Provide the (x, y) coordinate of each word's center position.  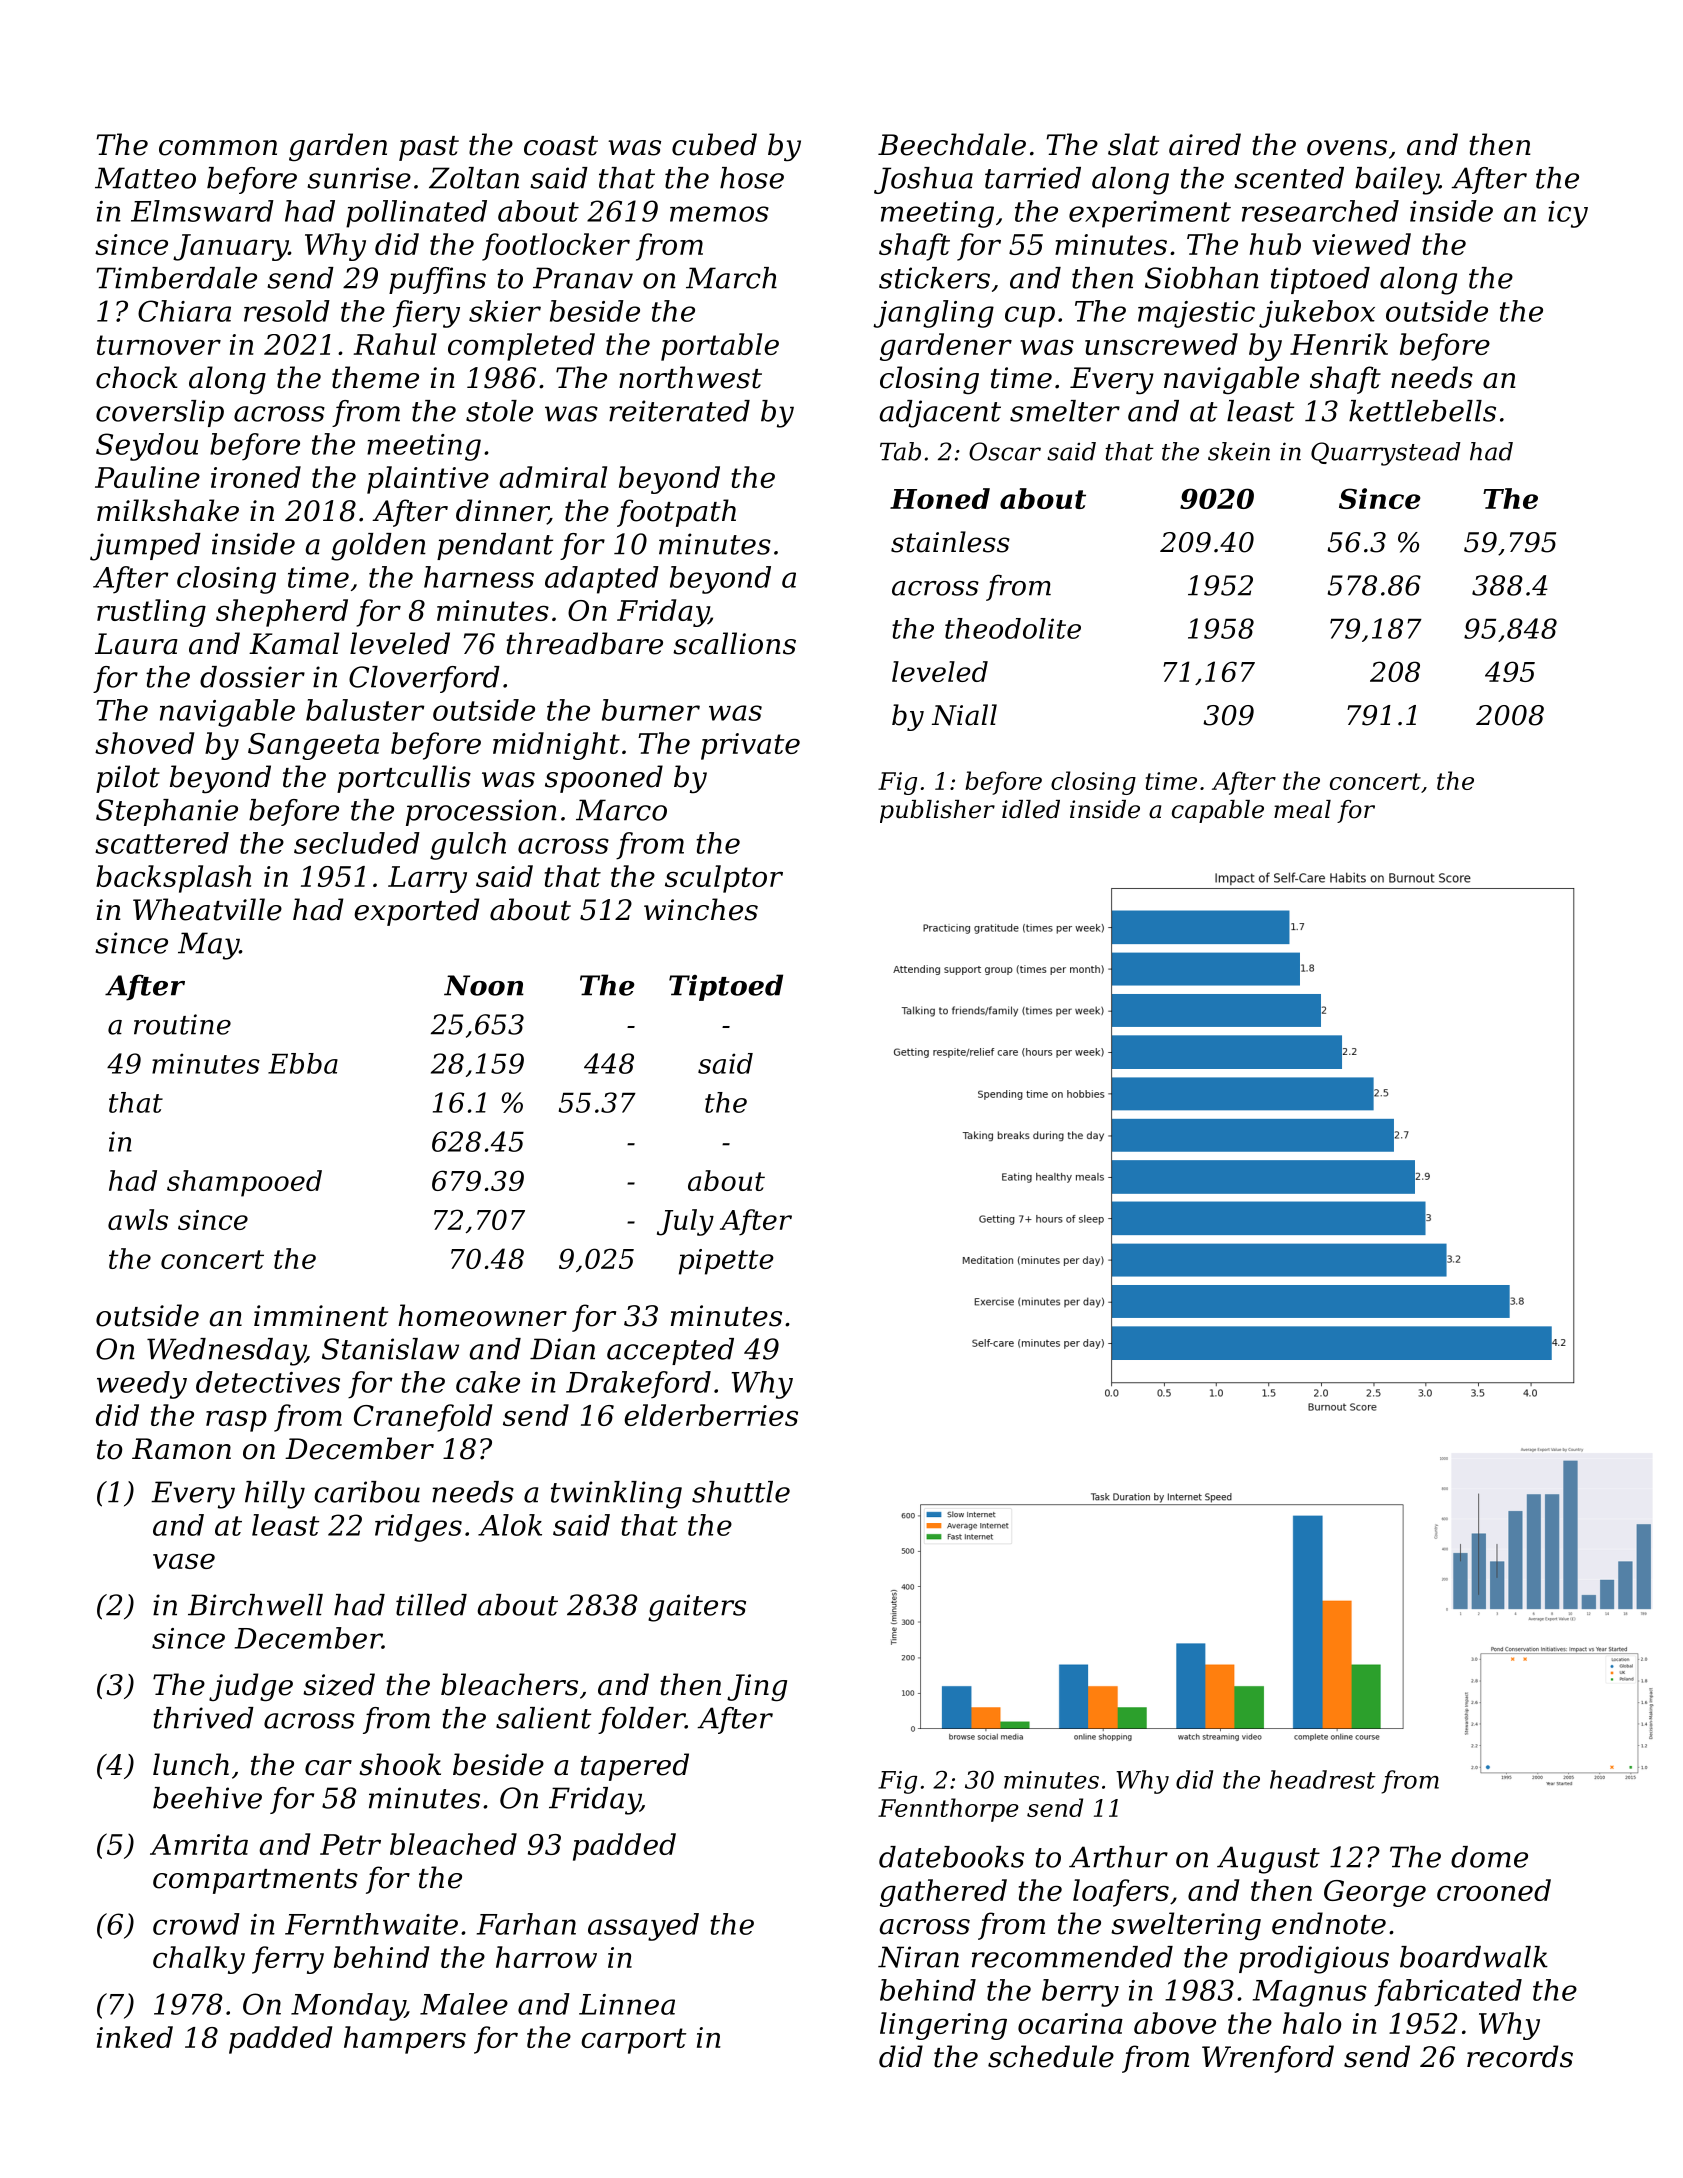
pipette (726, 1262)
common (218, 148)
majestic (1196, 314)
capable (1218, 811)
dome (1489, 1857)
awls (138, 1219)
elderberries (711, 1415)
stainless (950, 542)
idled (1031, 809)
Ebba (303, 1063)
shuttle (741, 1492)
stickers (934, 278)
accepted (670, 1351)
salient (543, 1718)
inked (135, 2037)
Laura (136, 644)
